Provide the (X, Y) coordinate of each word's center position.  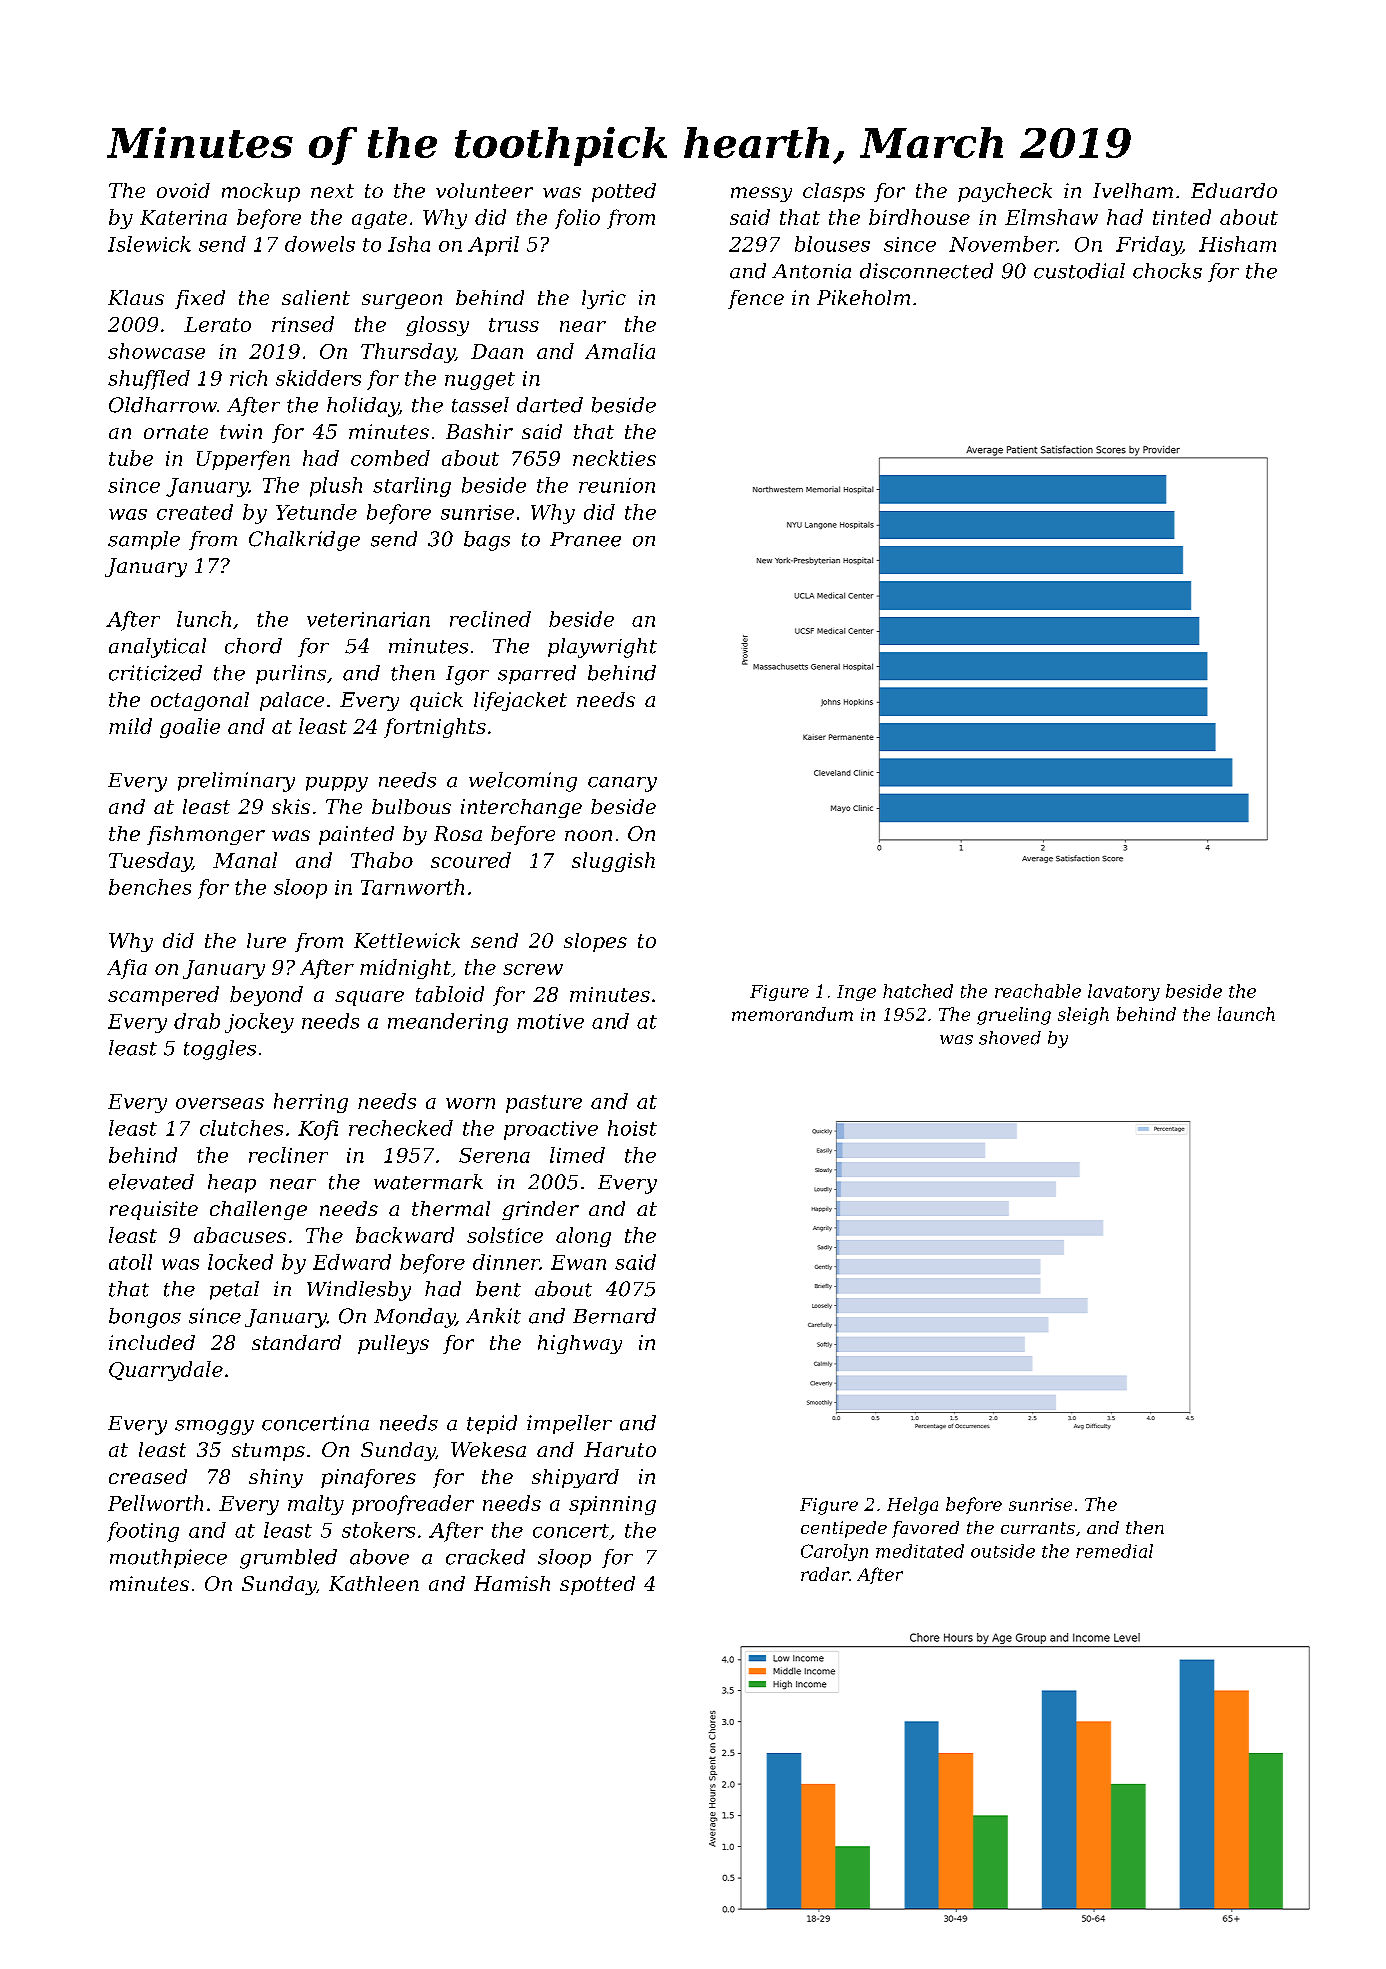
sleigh (1083, 1016)
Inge (856, 993)
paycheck (1005, 192)
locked (240, 1262)
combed (390, 458)
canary (622, 784)
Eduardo (1234, 190)
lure (266, 940)
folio (577, 219)
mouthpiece (168, 1558)
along (583, 1237)
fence (756, 299)
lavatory (1124, 992)
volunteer (484, 190)
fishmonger (206, 835)
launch (1246, 1014)
